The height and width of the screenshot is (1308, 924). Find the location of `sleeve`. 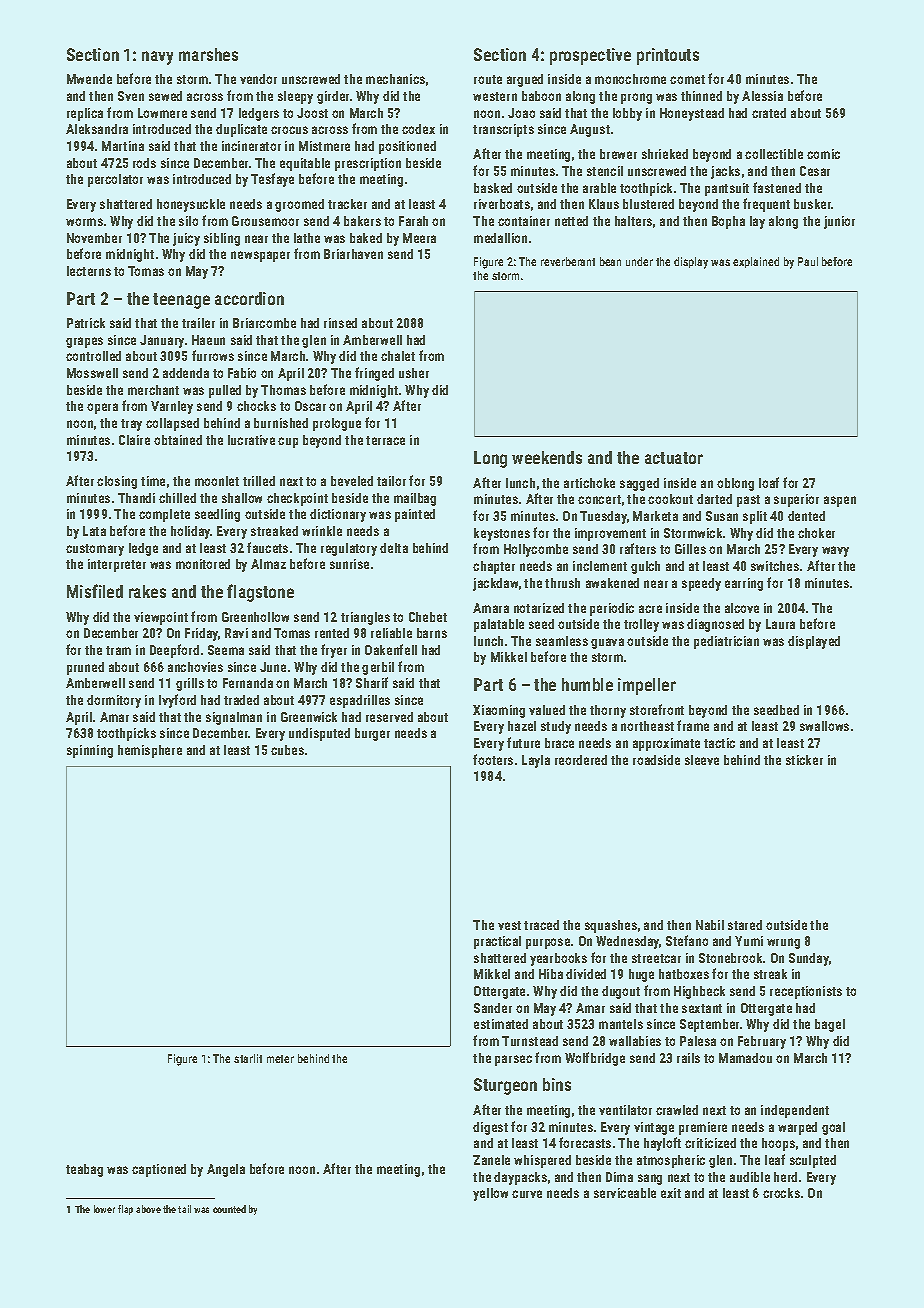

sleeve is located at coordinates (702, 760).
